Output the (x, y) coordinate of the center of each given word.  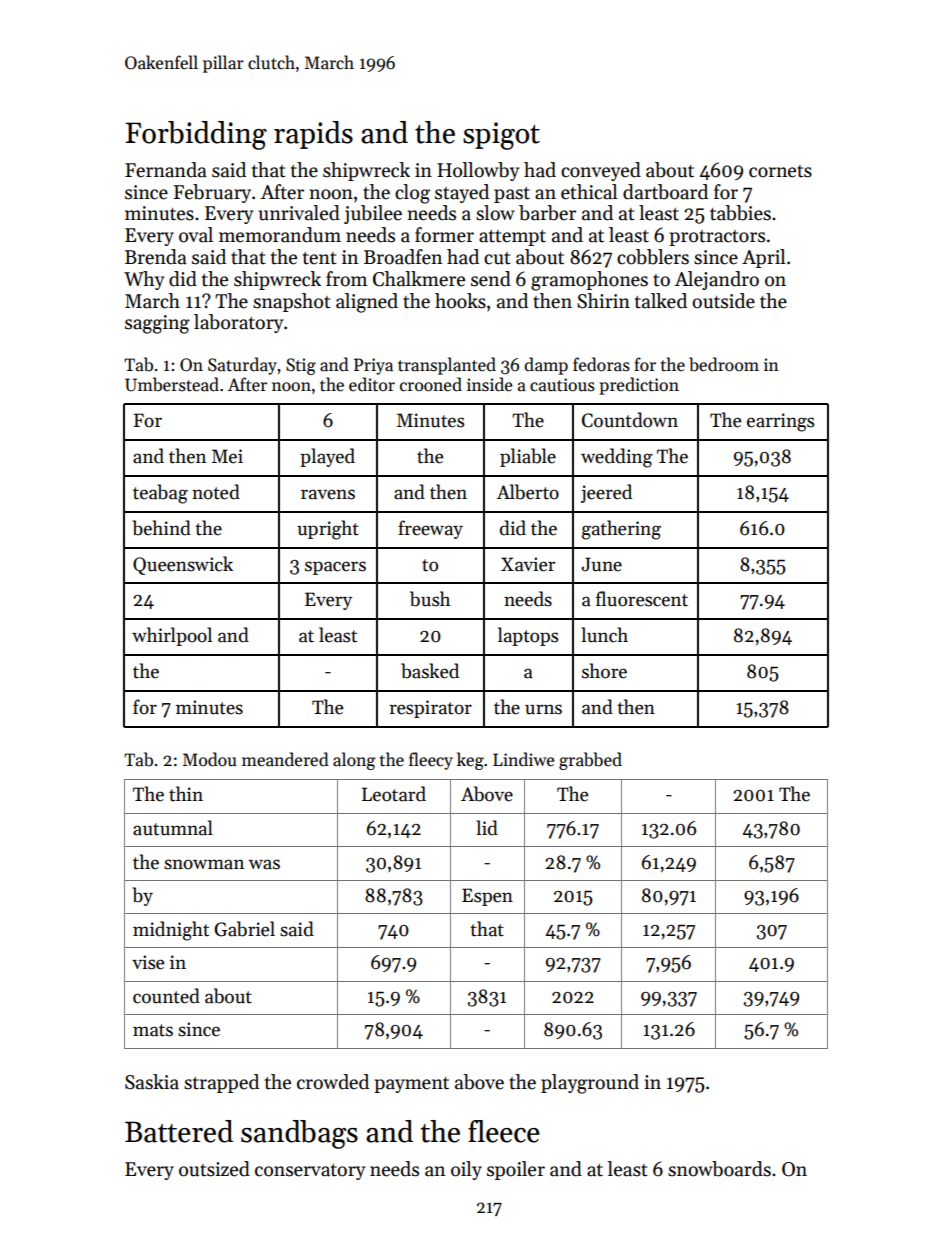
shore (604, 671)
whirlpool (172, 636)
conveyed (601, 171)
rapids (313, 135)
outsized (214, 1169)
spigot (501, 136)
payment (411, 1085)
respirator (430, 709)
